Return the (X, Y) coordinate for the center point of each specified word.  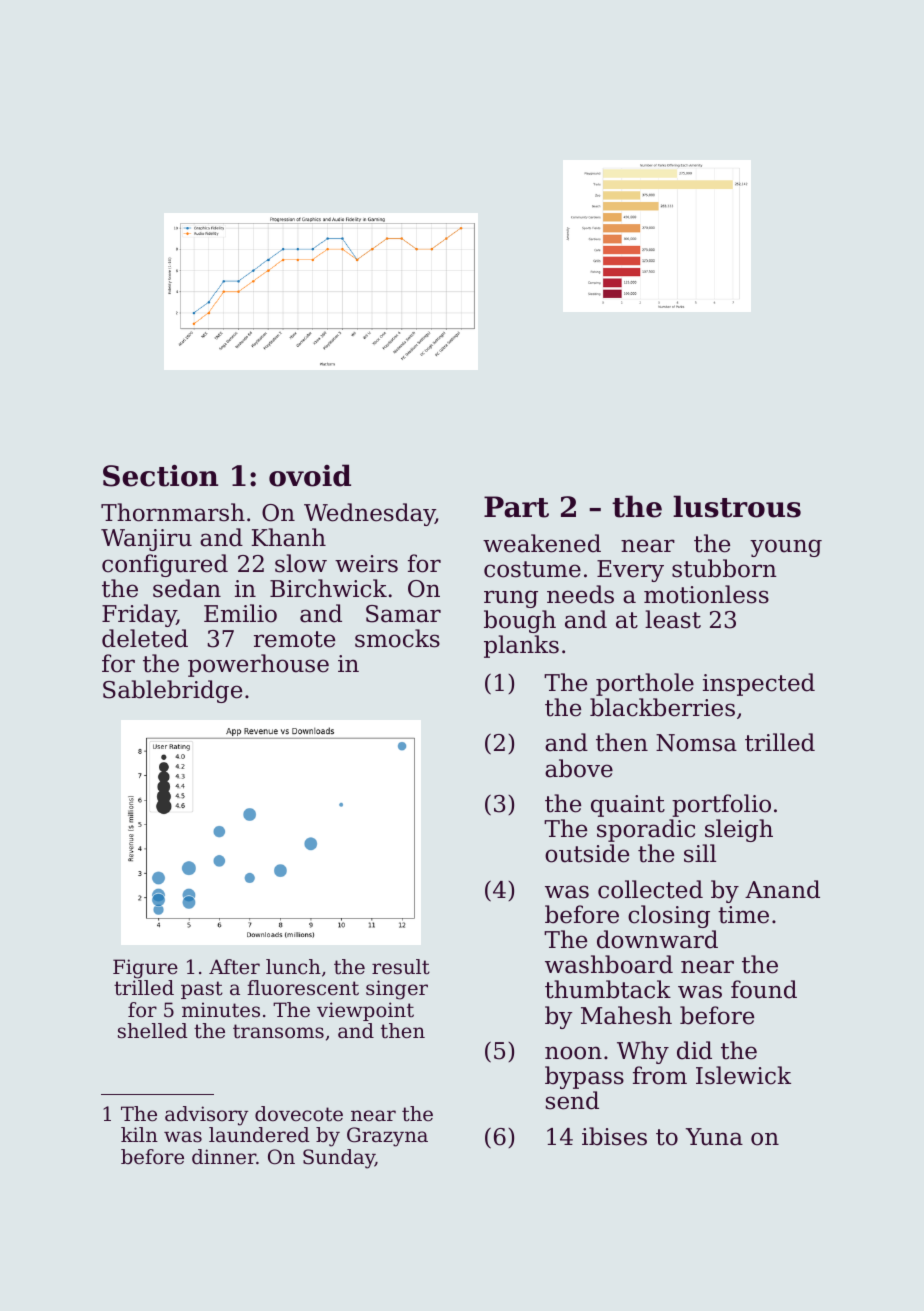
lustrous (737, 506)
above (579, 768)
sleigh (739, 830)
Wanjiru (146, 540)
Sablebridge (172, 691)
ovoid (310, 475)
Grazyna (387, 1137)
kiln (139, 1134)
